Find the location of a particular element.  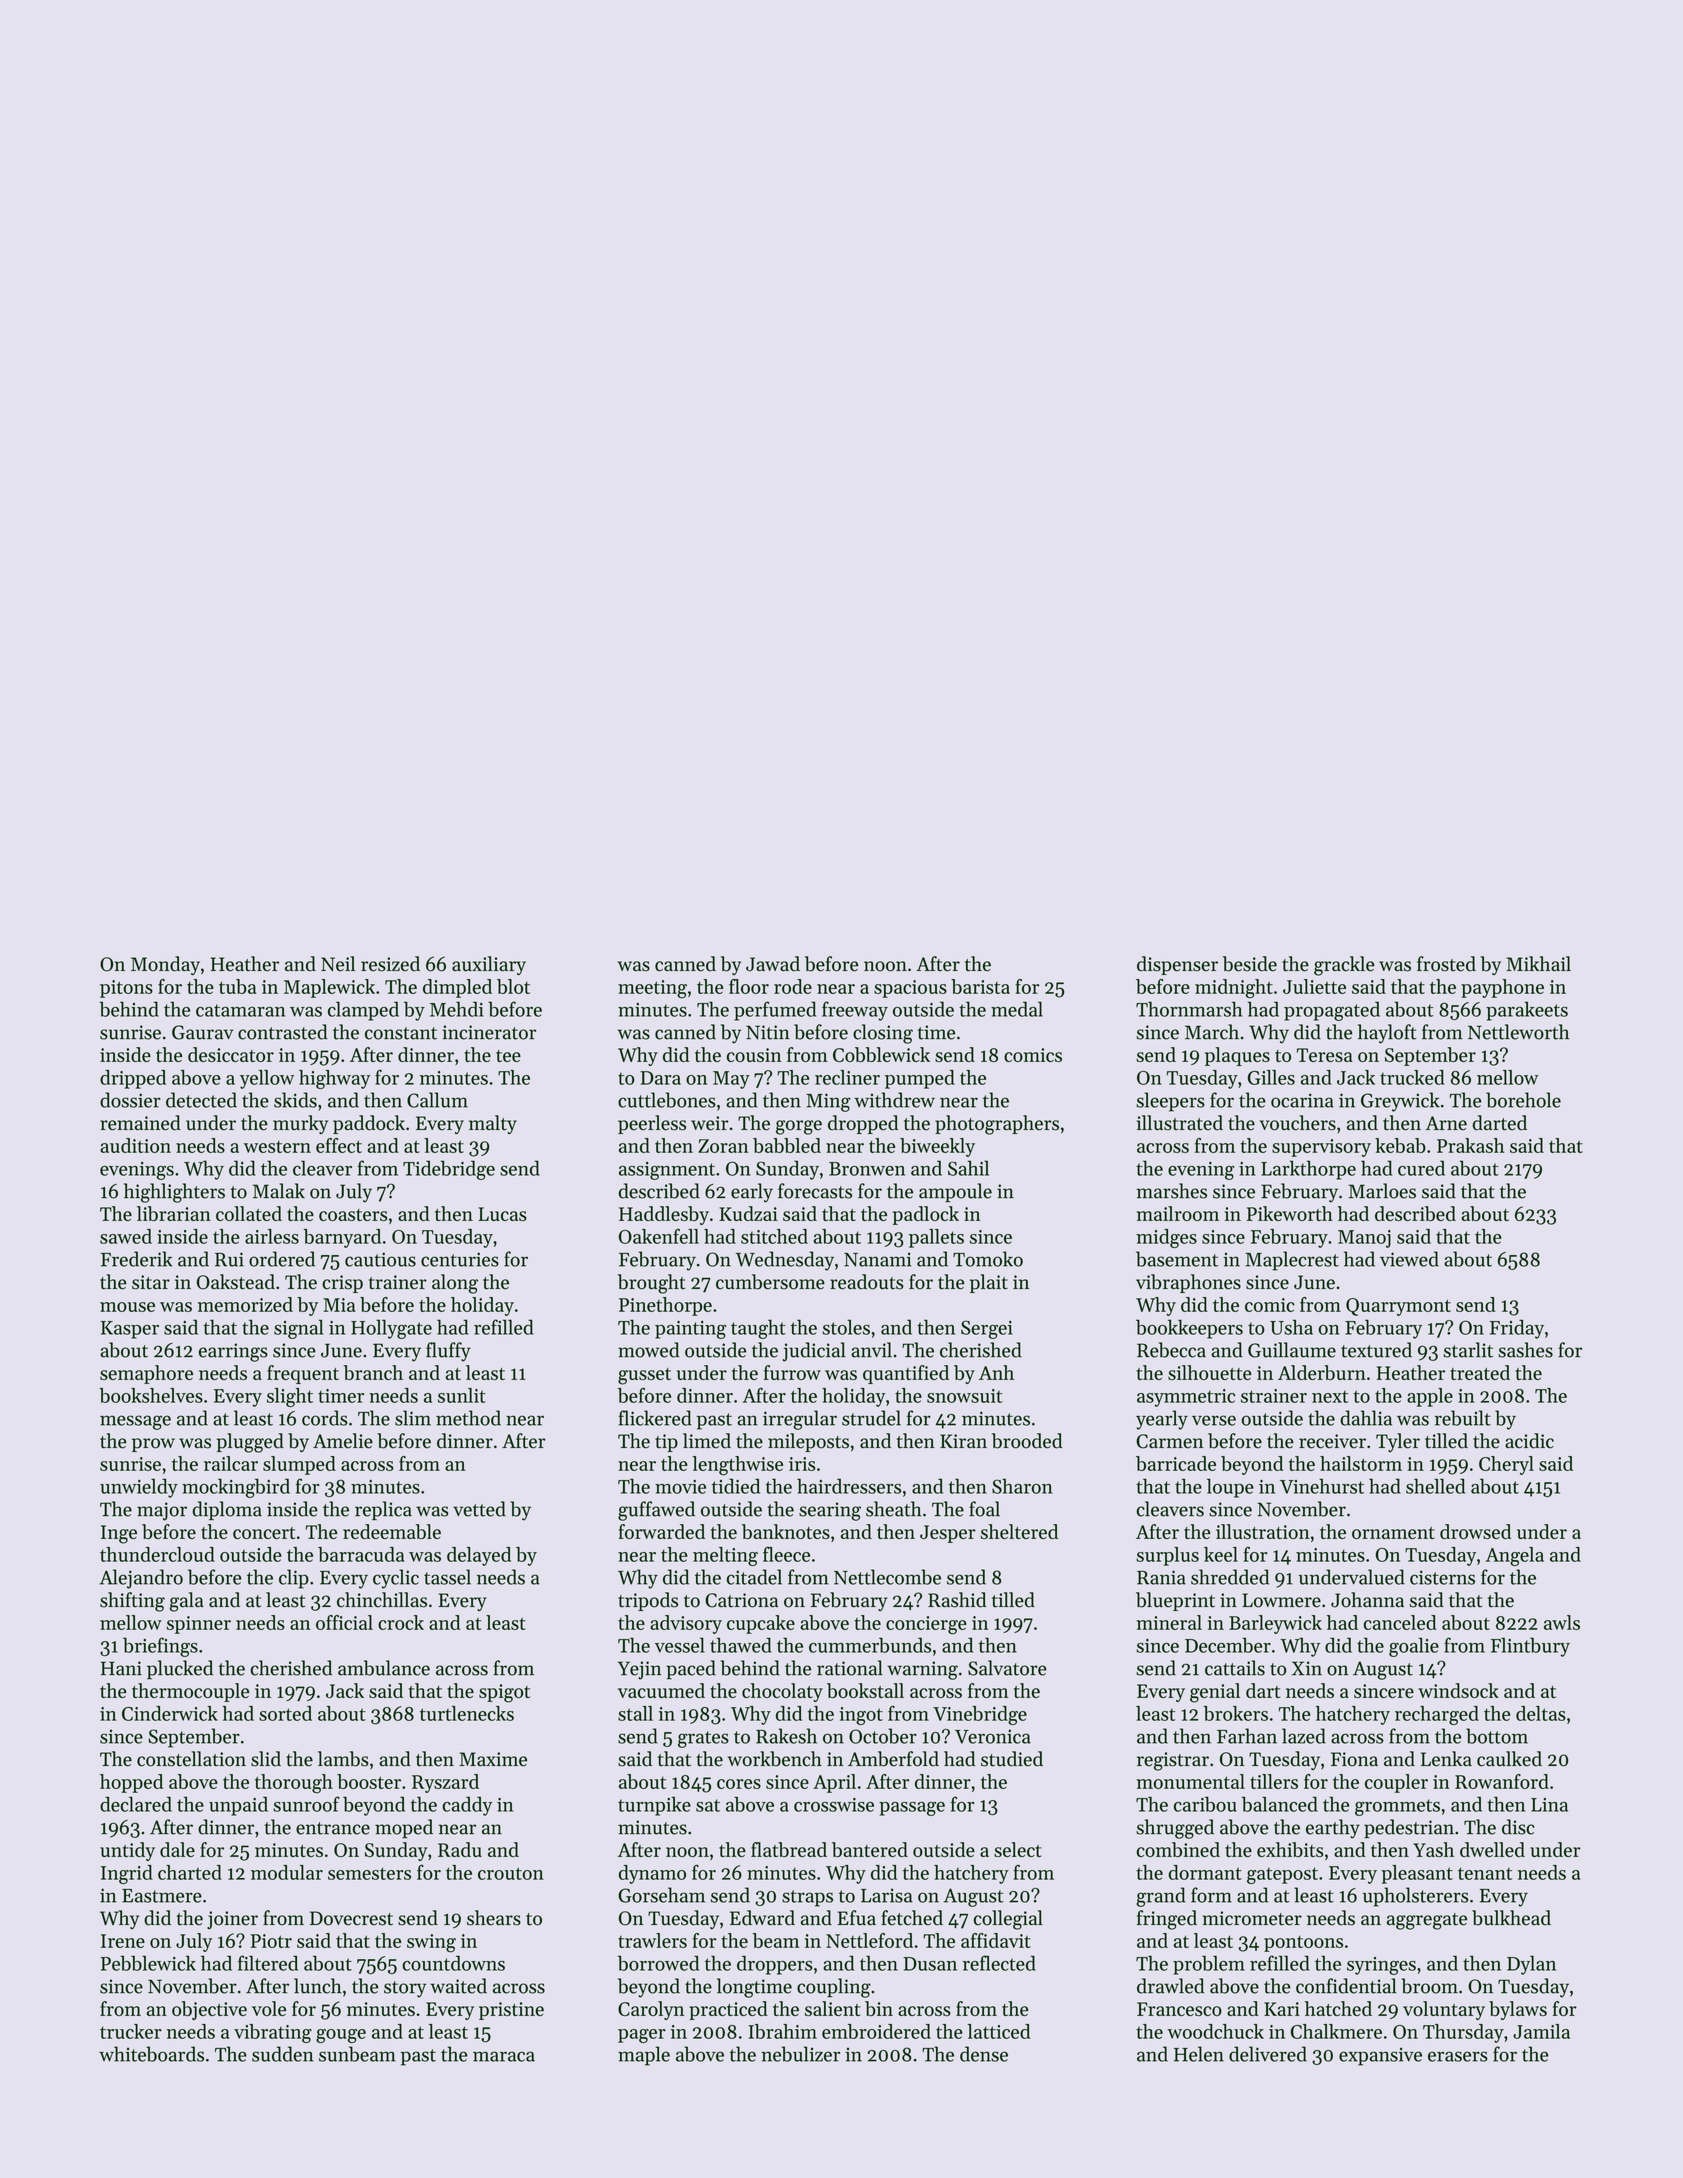

fluffy is located at coordinates (448, 1352).
